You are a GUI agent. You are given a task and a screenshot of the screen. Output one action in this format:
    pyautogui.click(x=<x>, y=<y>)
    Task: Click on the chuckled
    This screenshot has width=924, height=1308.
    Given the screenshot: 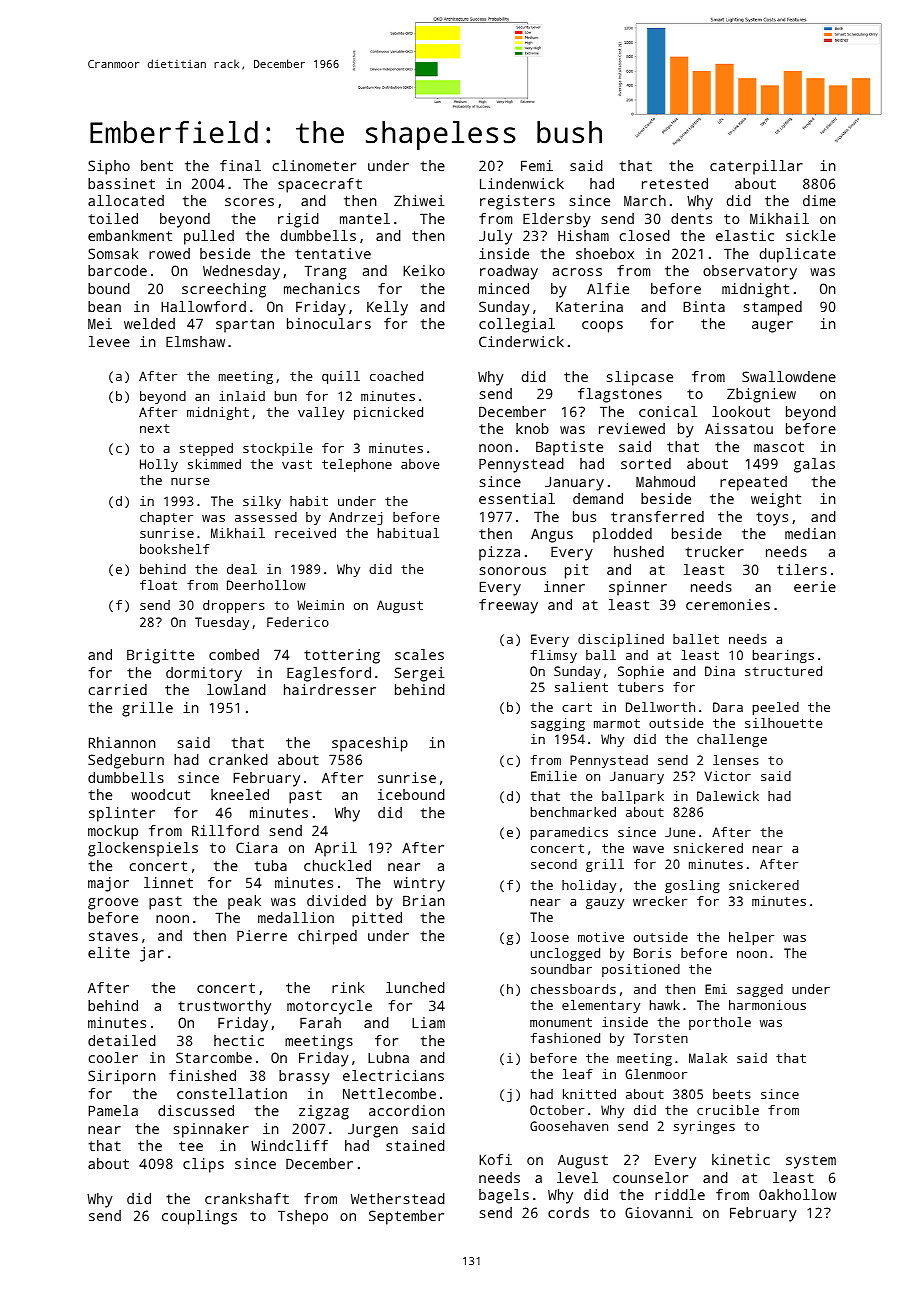 What is the action you would take?
    pyautogui.click(x=337, y=865)
